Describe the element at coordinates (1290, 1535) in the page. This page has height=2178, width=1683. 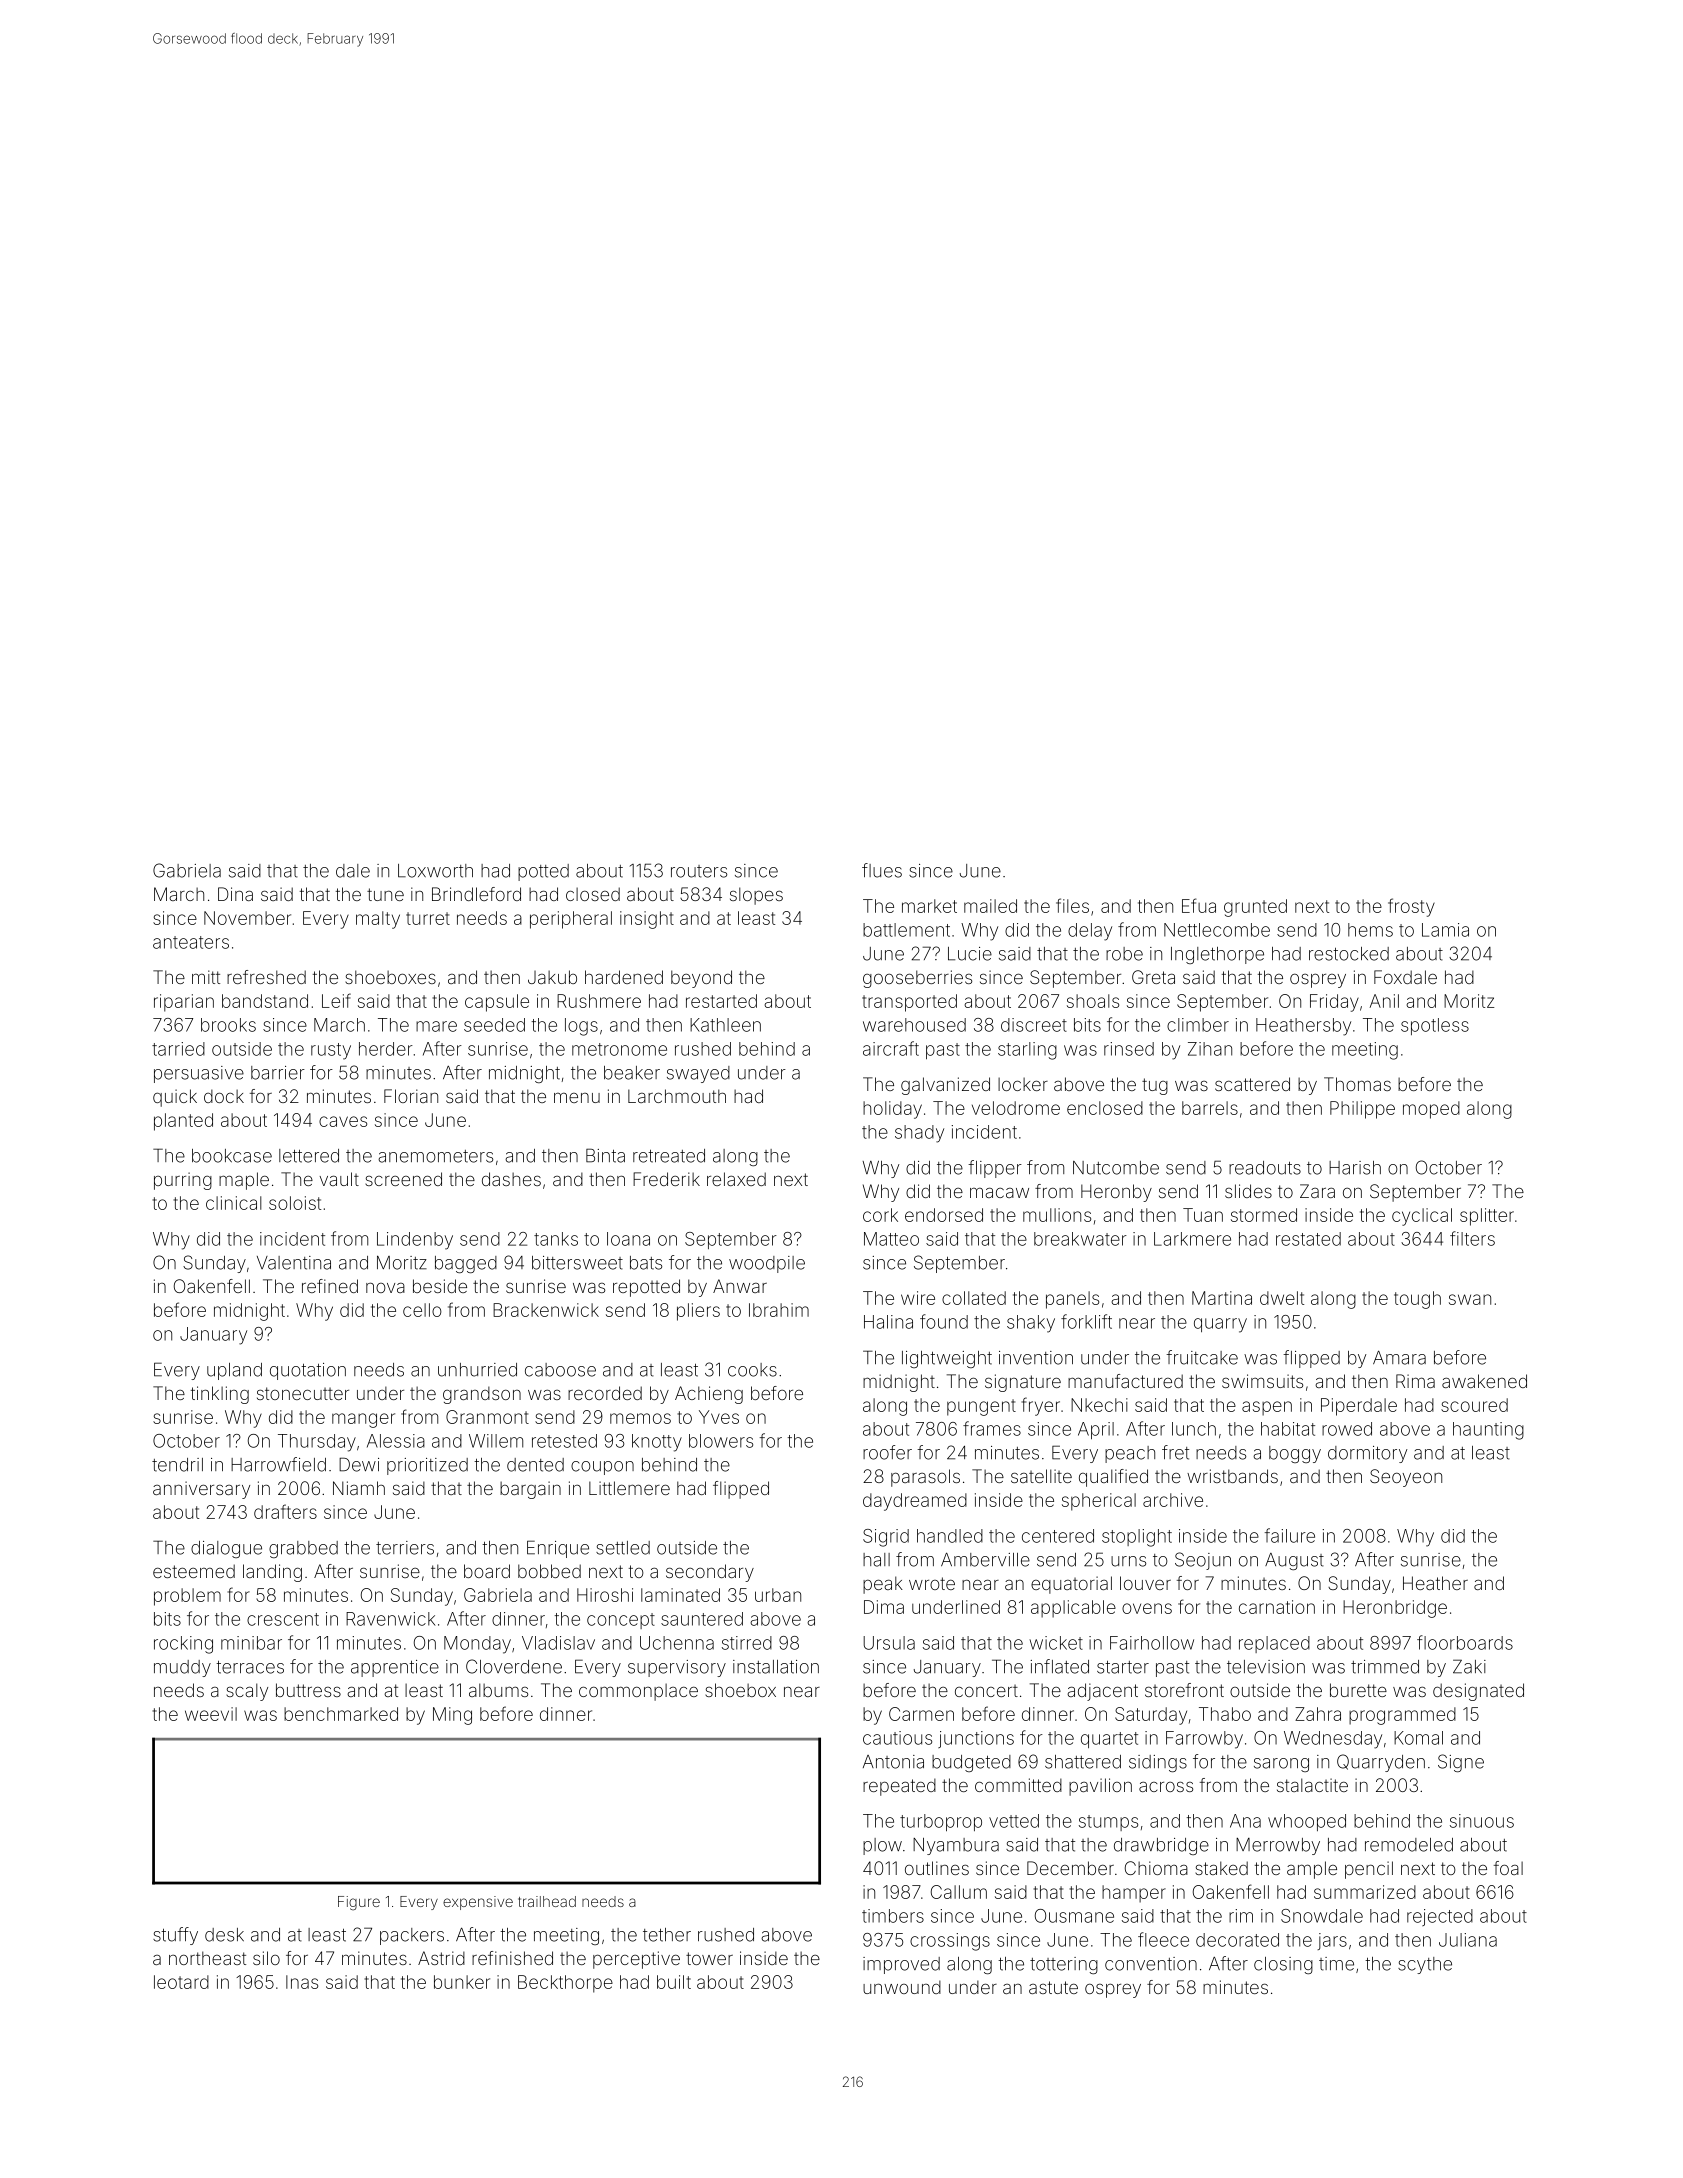
I see `failure` at that location.
